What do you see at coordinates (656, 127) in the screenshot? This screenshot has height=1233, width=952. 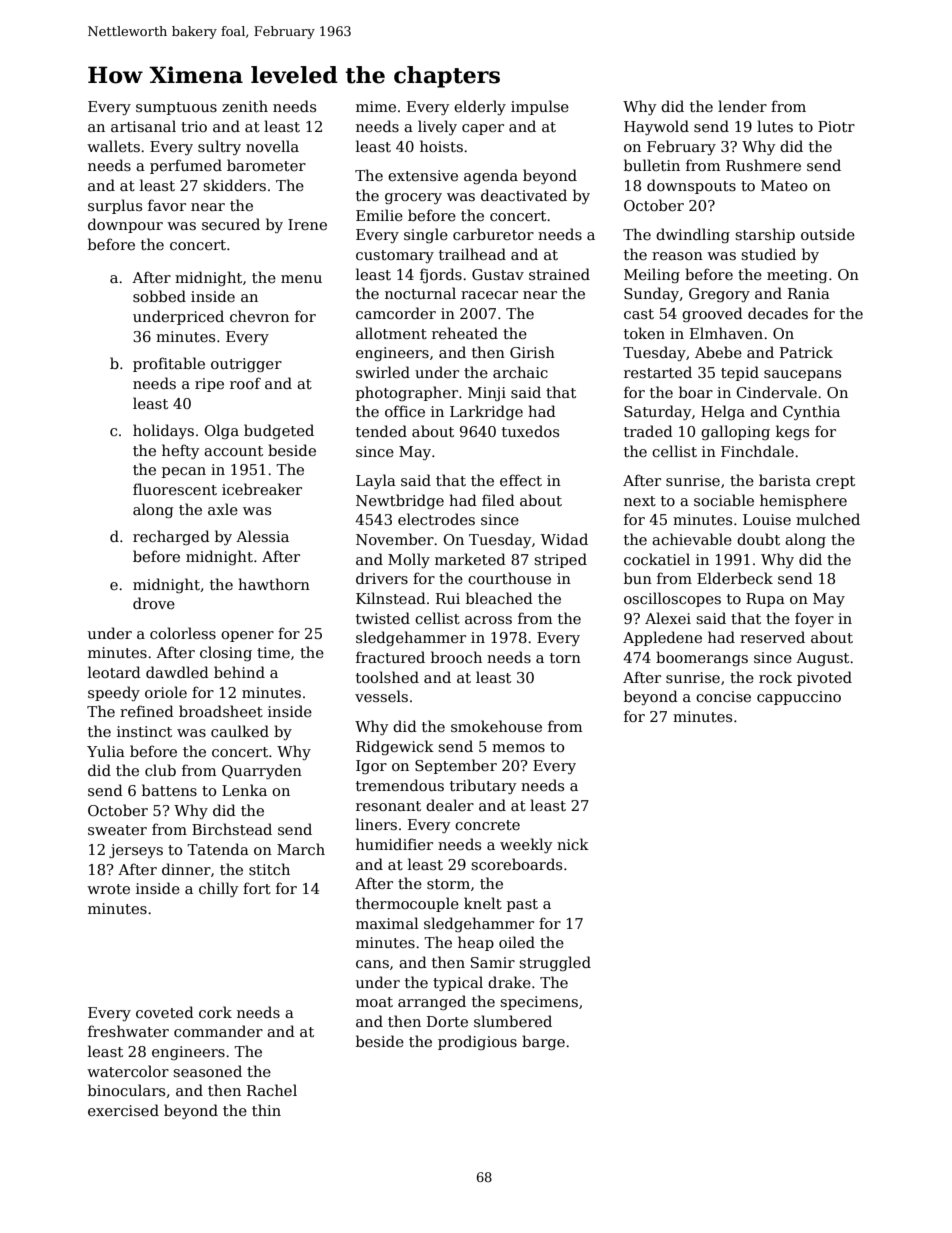 I see `Haywold` at bounding box center [656, 127].
